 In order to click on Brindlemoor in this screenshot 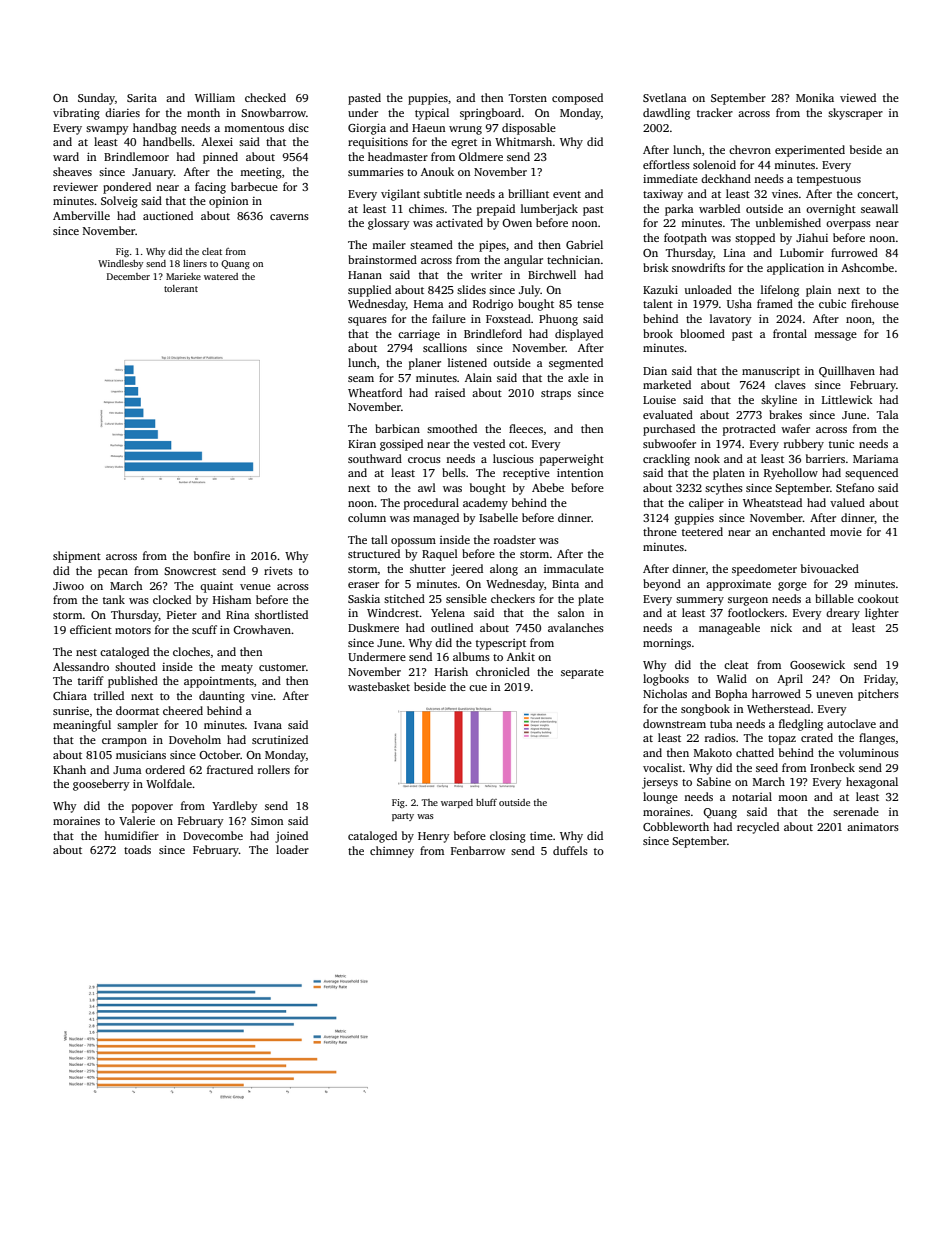, I will do `click(136, 156)`.
